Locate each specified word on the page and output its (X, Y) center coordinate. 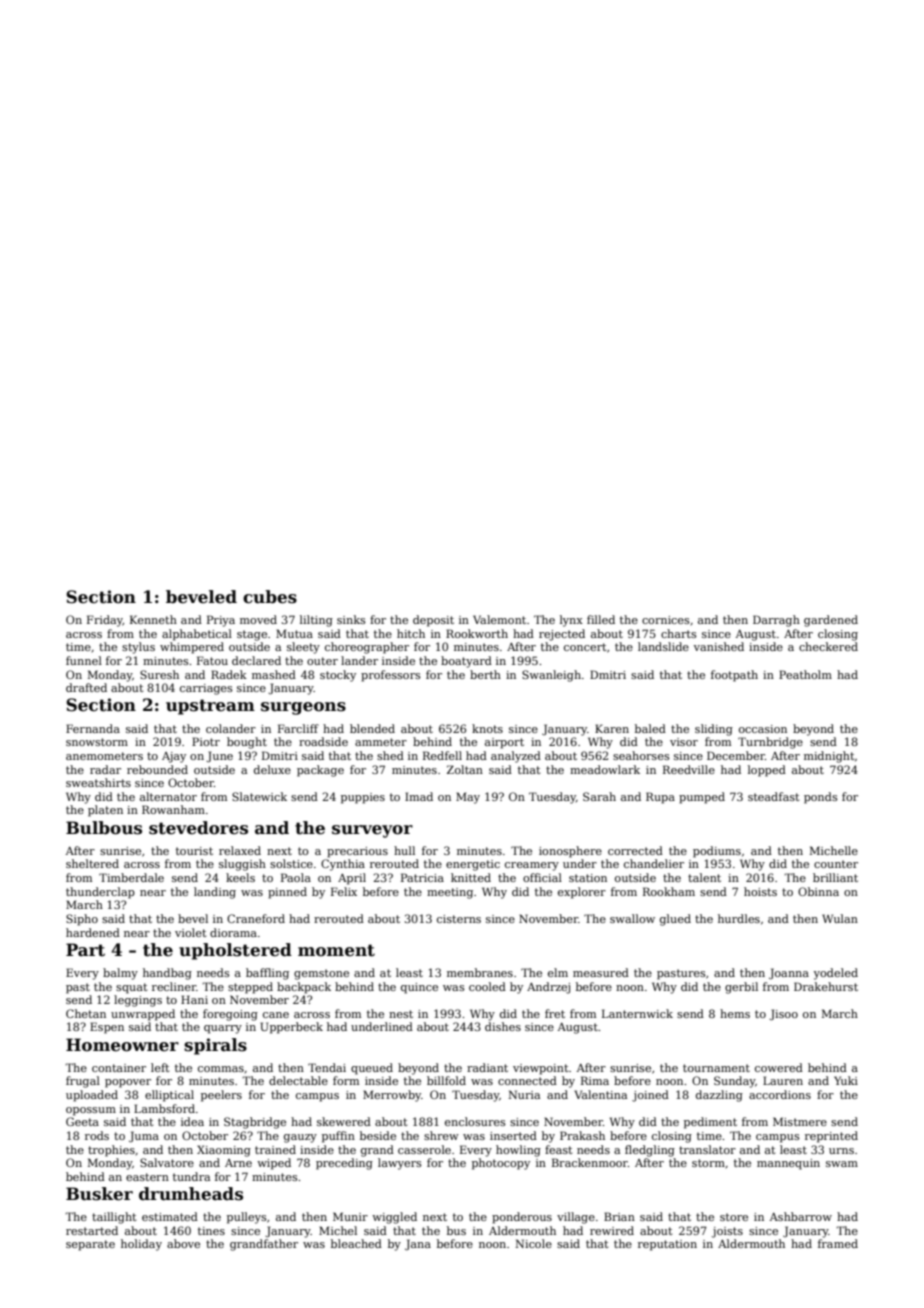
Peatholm (805, 674)
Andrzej (548, 988)
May (468, 798)
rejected (562, 635)
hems (735, 1013)
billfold (446, 1080)
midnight (829, 757)
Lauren (783, 1080)
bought (247, 743)
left (160, 1067)
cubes (270, 597)
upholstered (235, 951)
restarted (92, 1230)
